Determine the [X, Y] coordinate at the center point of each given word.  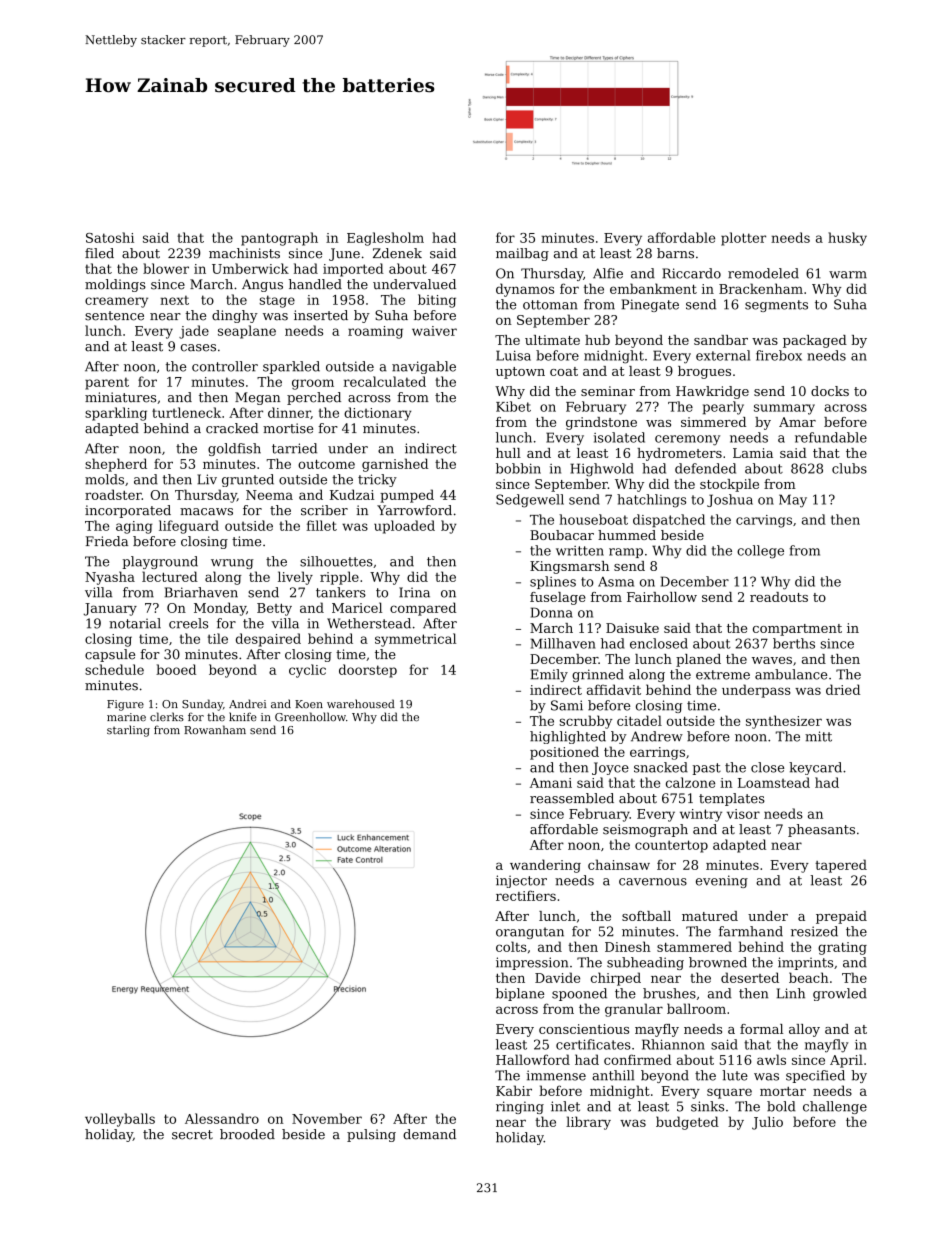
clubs [849, 468]
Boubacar [562, 535]
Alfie [608, 273]
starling [128, 731]
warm [848, 275]
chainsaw [619, 864]
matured [710, 916]
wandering [545, 866]
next [174, 300]
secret [192, 1135]
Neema [269, 495]
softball [646, 916]
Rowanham [215, 730]
